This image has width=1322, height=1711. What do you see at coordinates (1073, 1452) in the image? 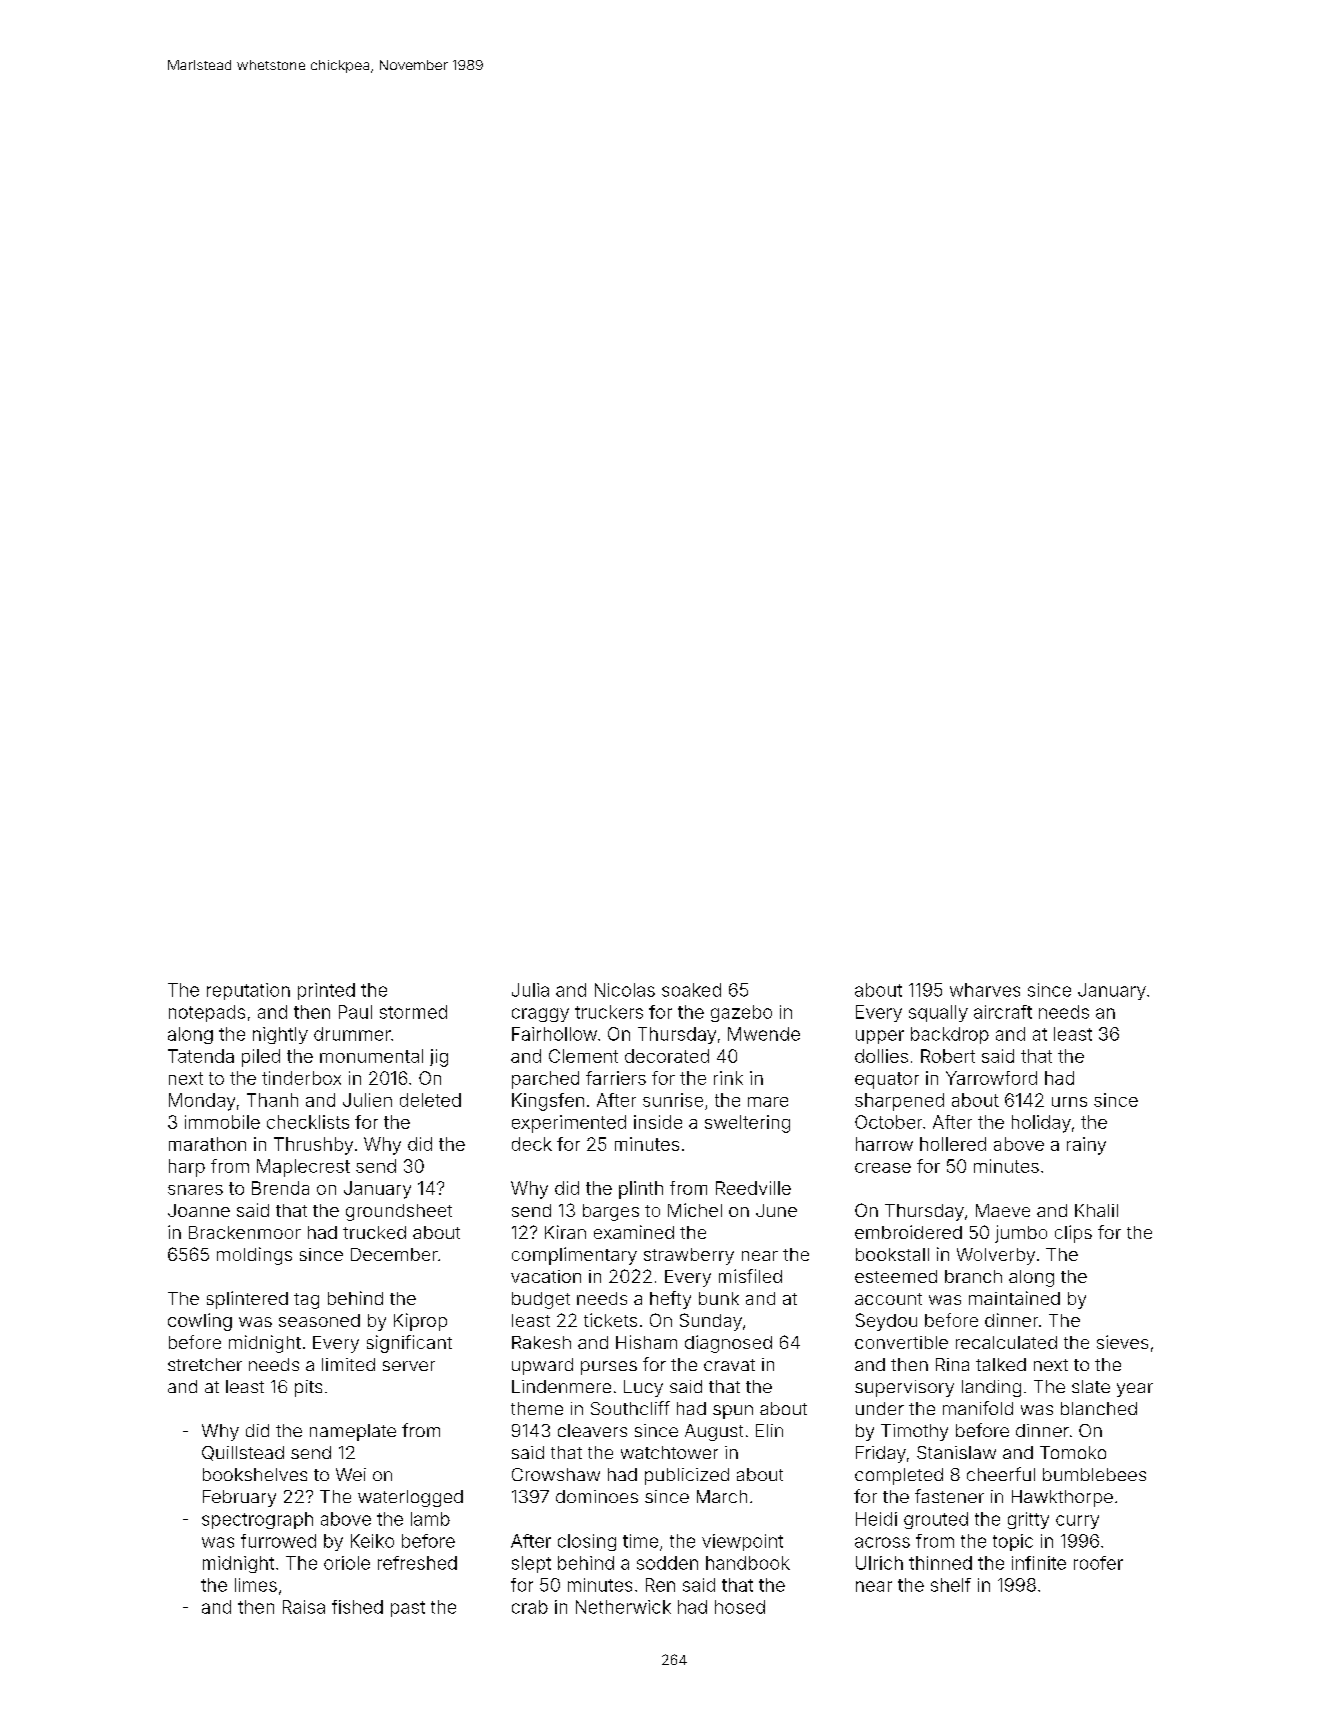
I see `Tomoko` at bounding box center [1073, 1452].
